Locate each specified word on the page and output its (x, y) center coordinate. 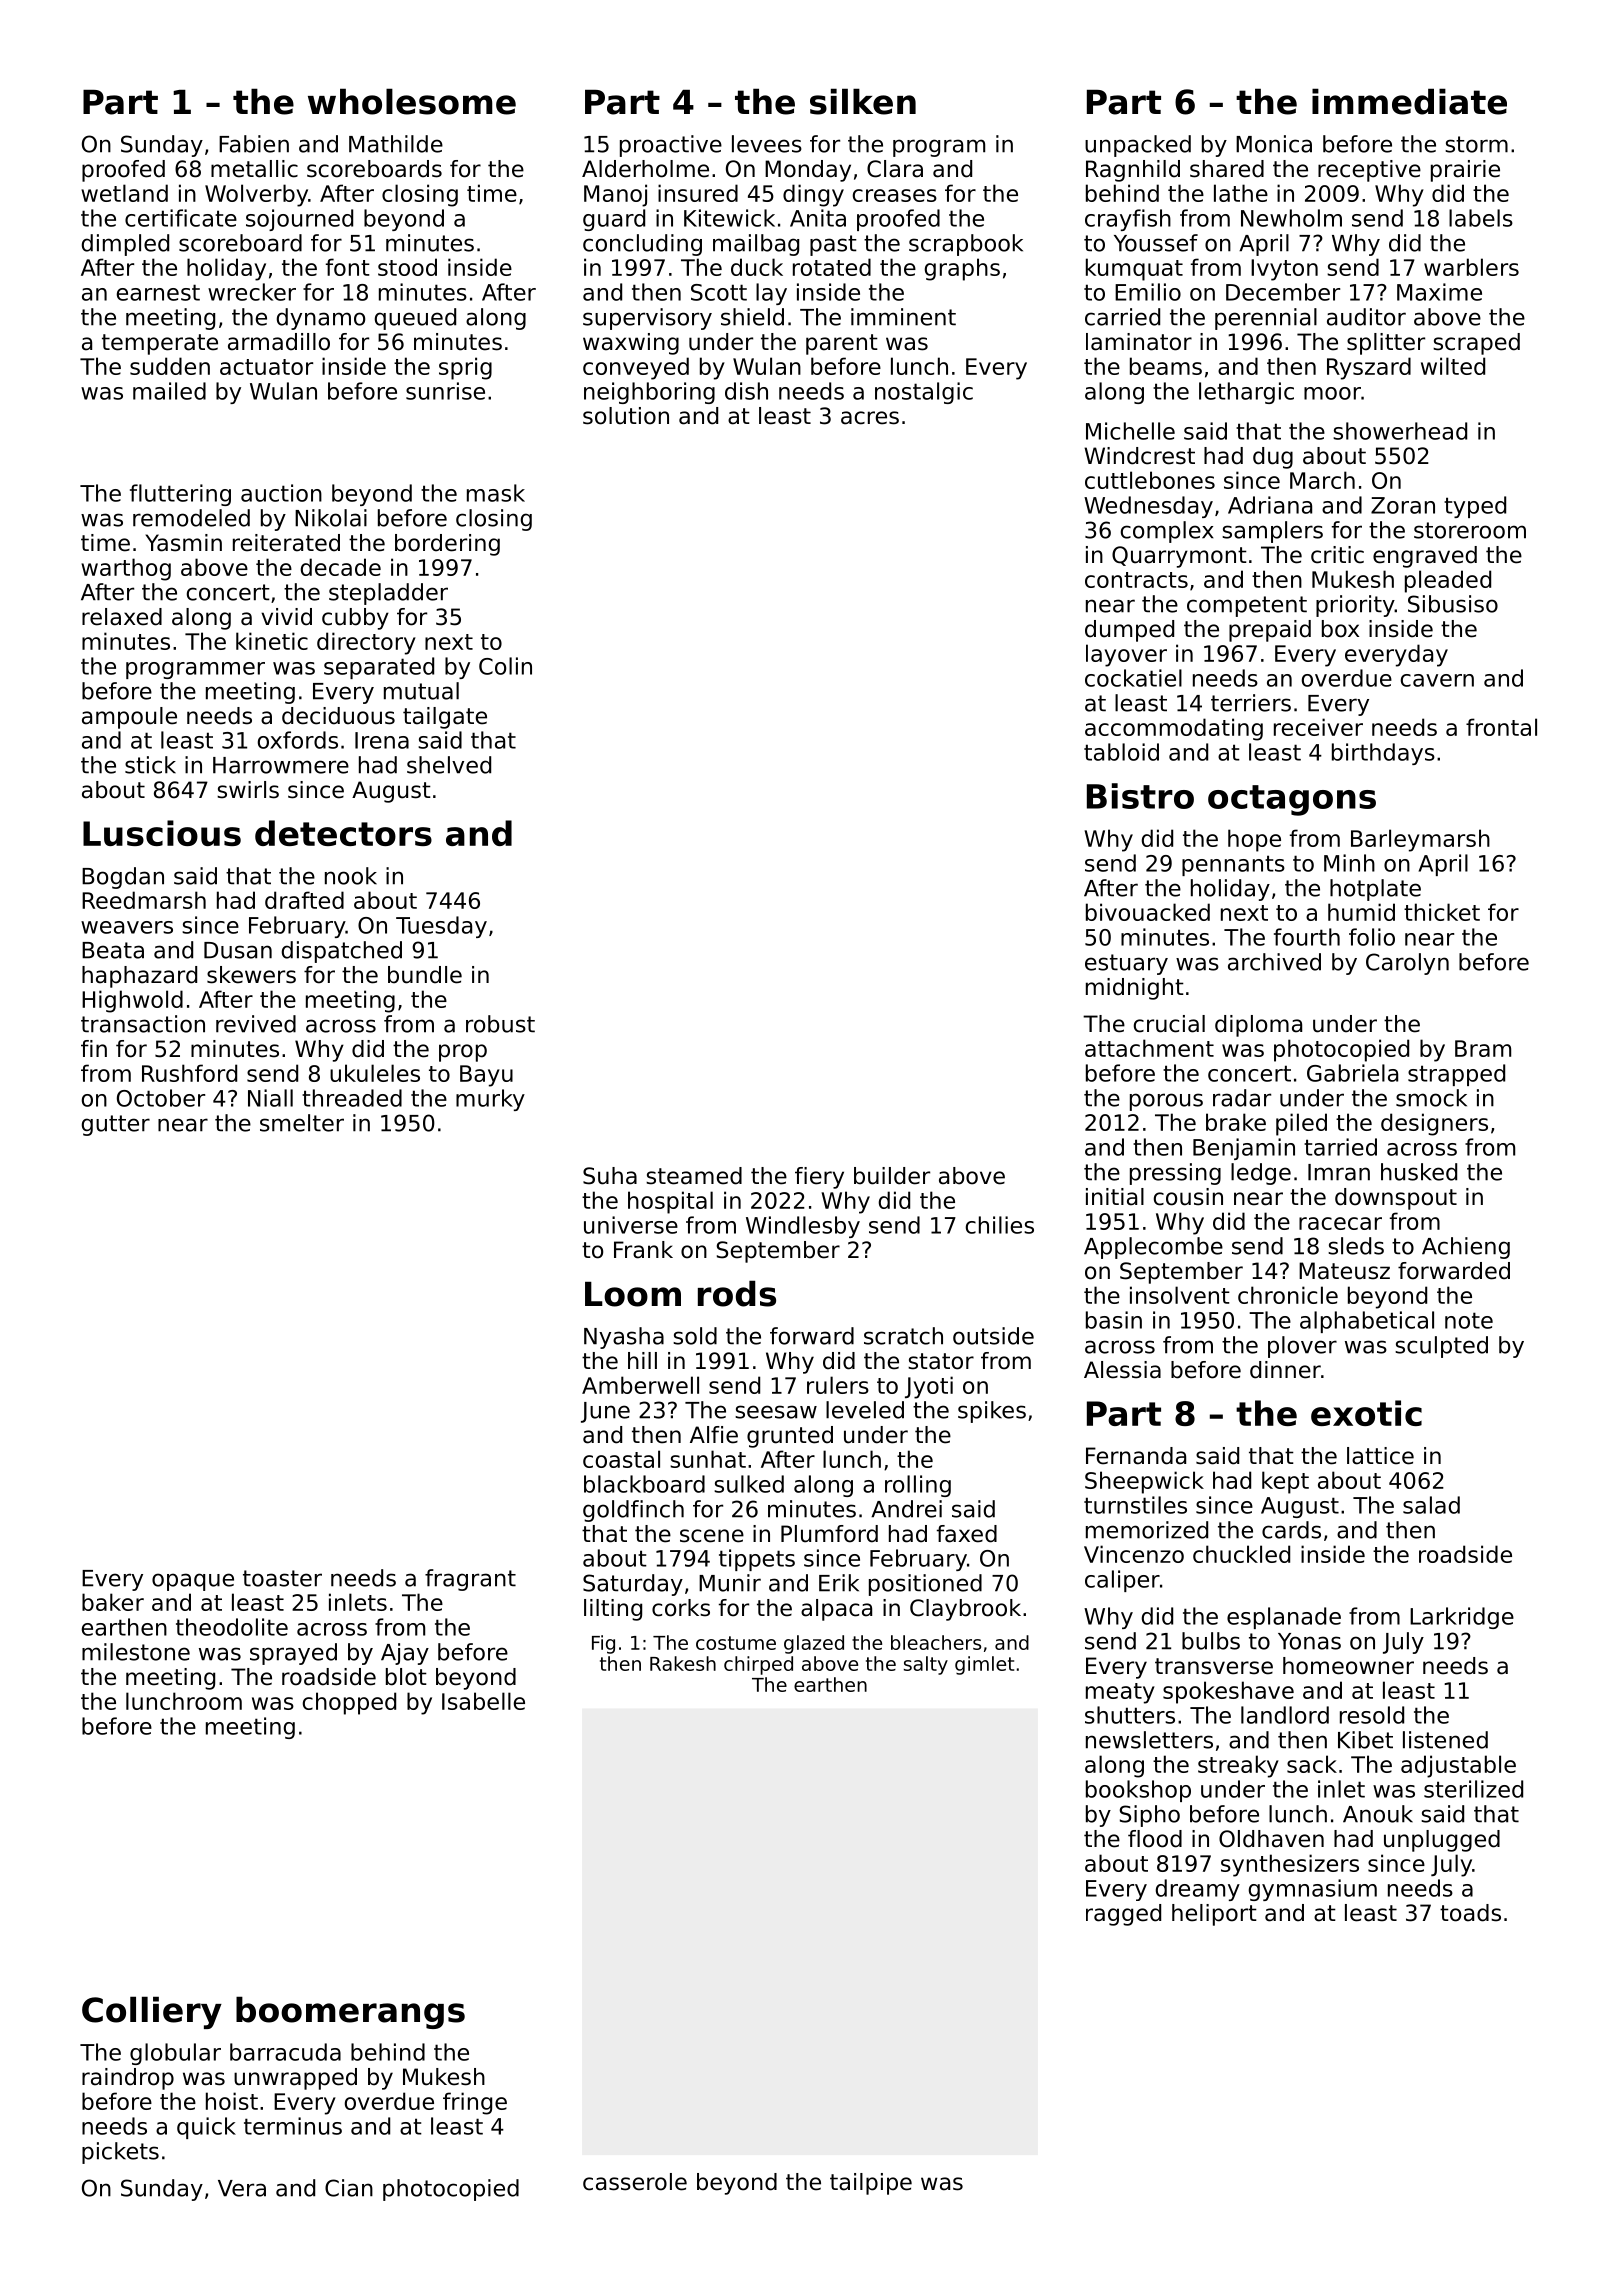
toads (1470, 1913)
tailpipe (871, 2184)
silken (863, 101)
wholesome (412, 101)
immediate (1409, 101)
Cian (349, 2188)
